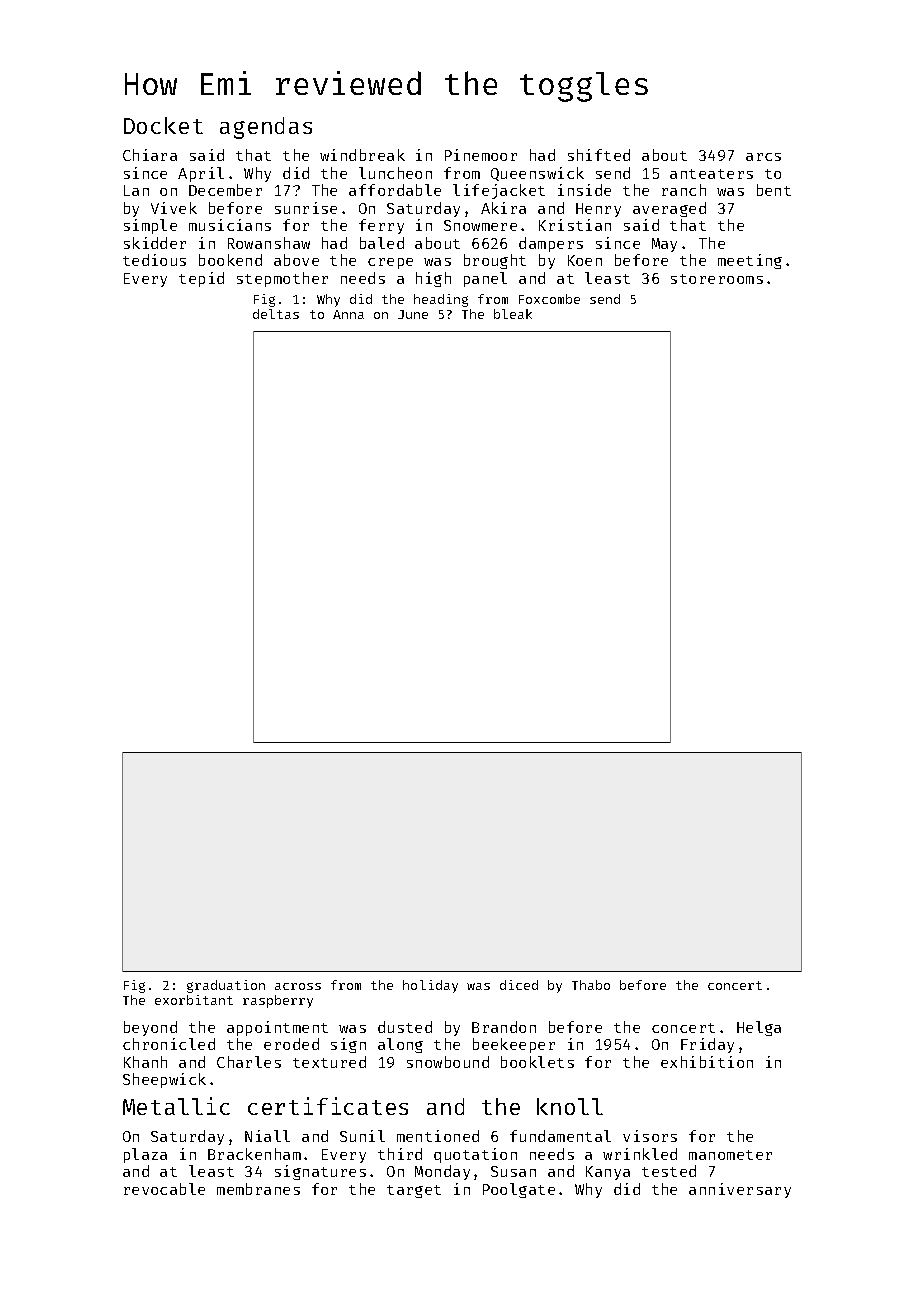 The width and height of the document is (924, 1314). Describe the element at coordinates (267, 1136) in the document. I see `Niall` at that location.
